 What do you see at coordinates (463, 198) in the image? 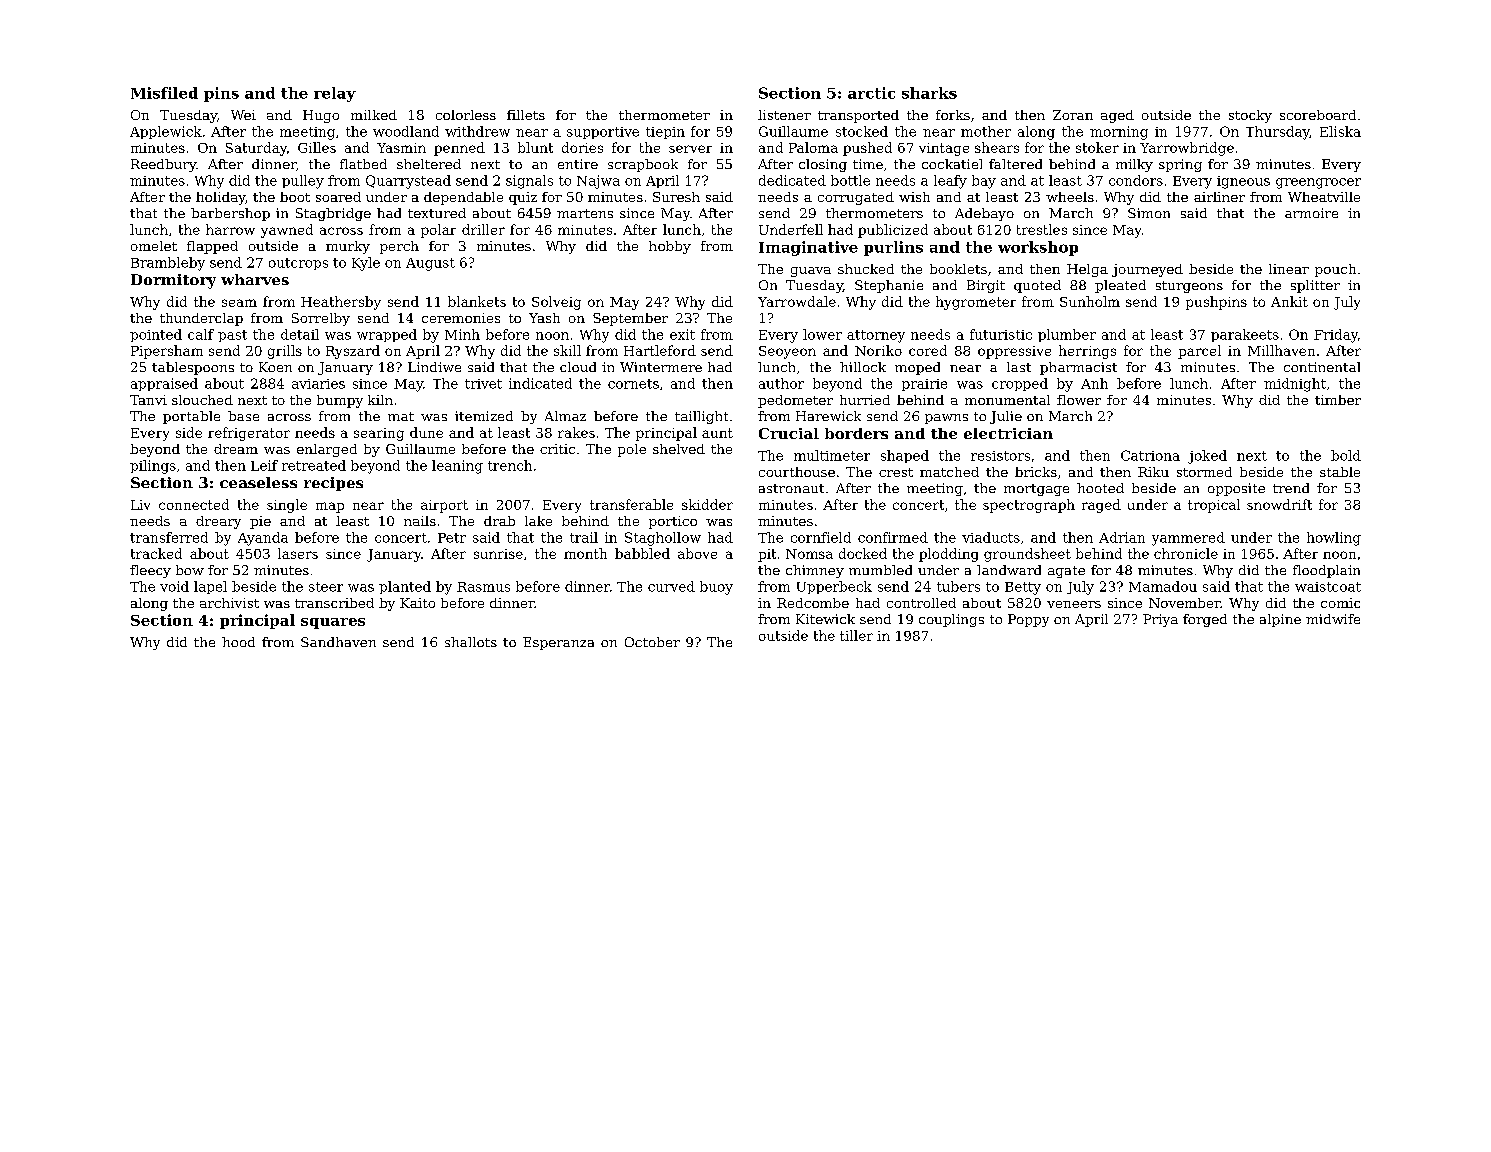
I see `dependable` at bounding box center [463, 198].
